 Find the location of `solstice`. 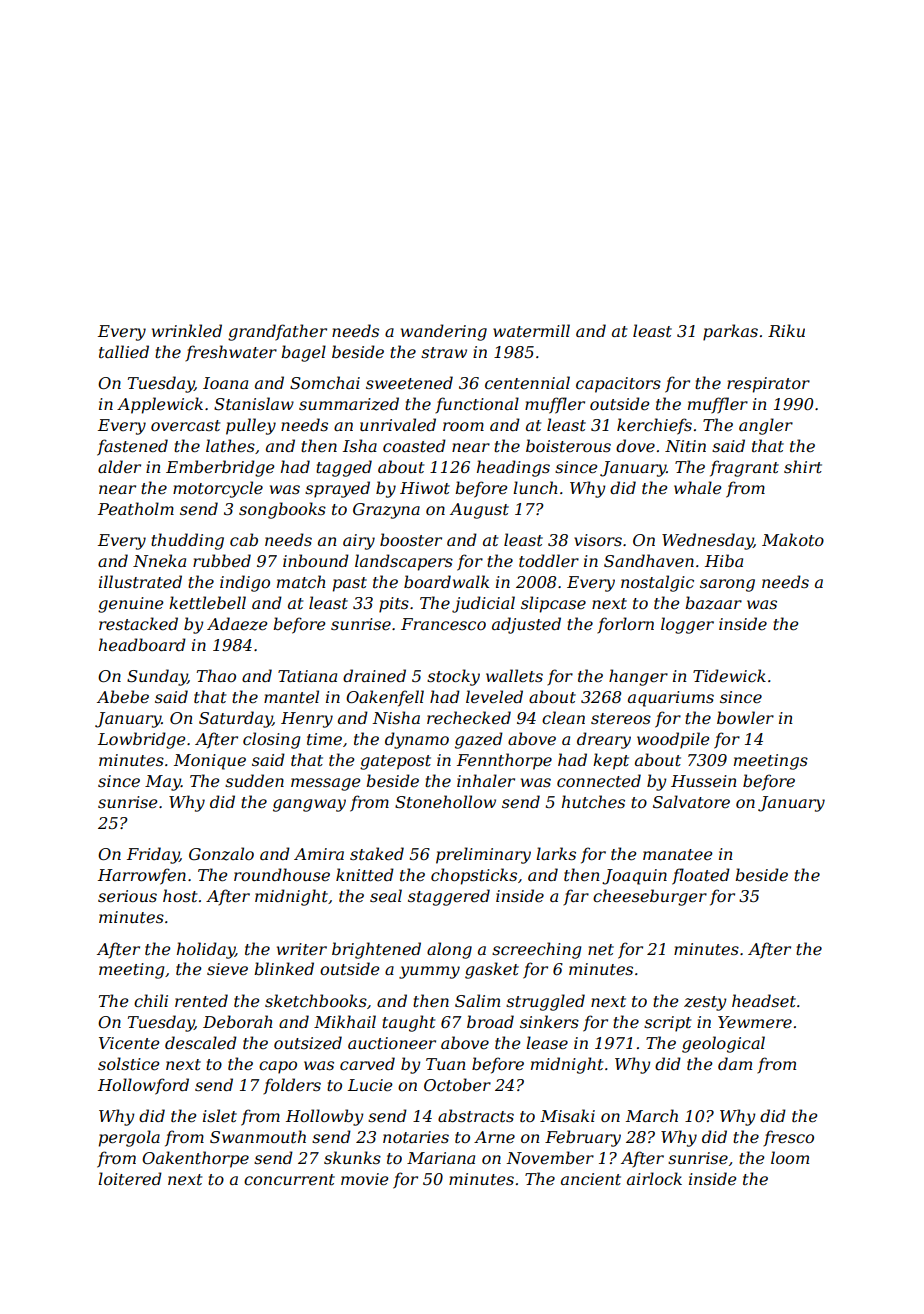

solstice is located at coordinates (129, 1063).
